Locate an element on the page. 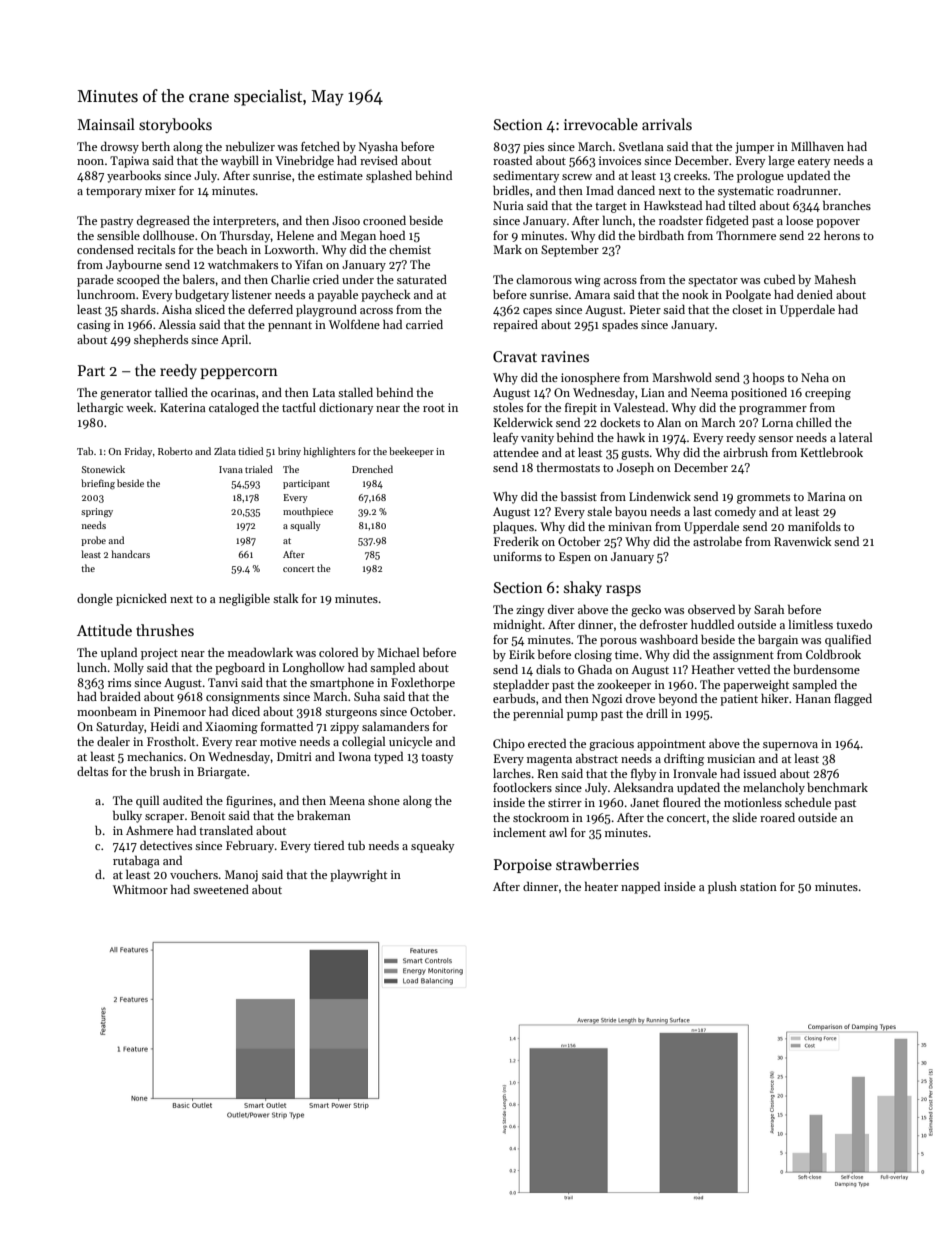 The image size is (952, 1233). heater is located at coordinates (601, 886).
